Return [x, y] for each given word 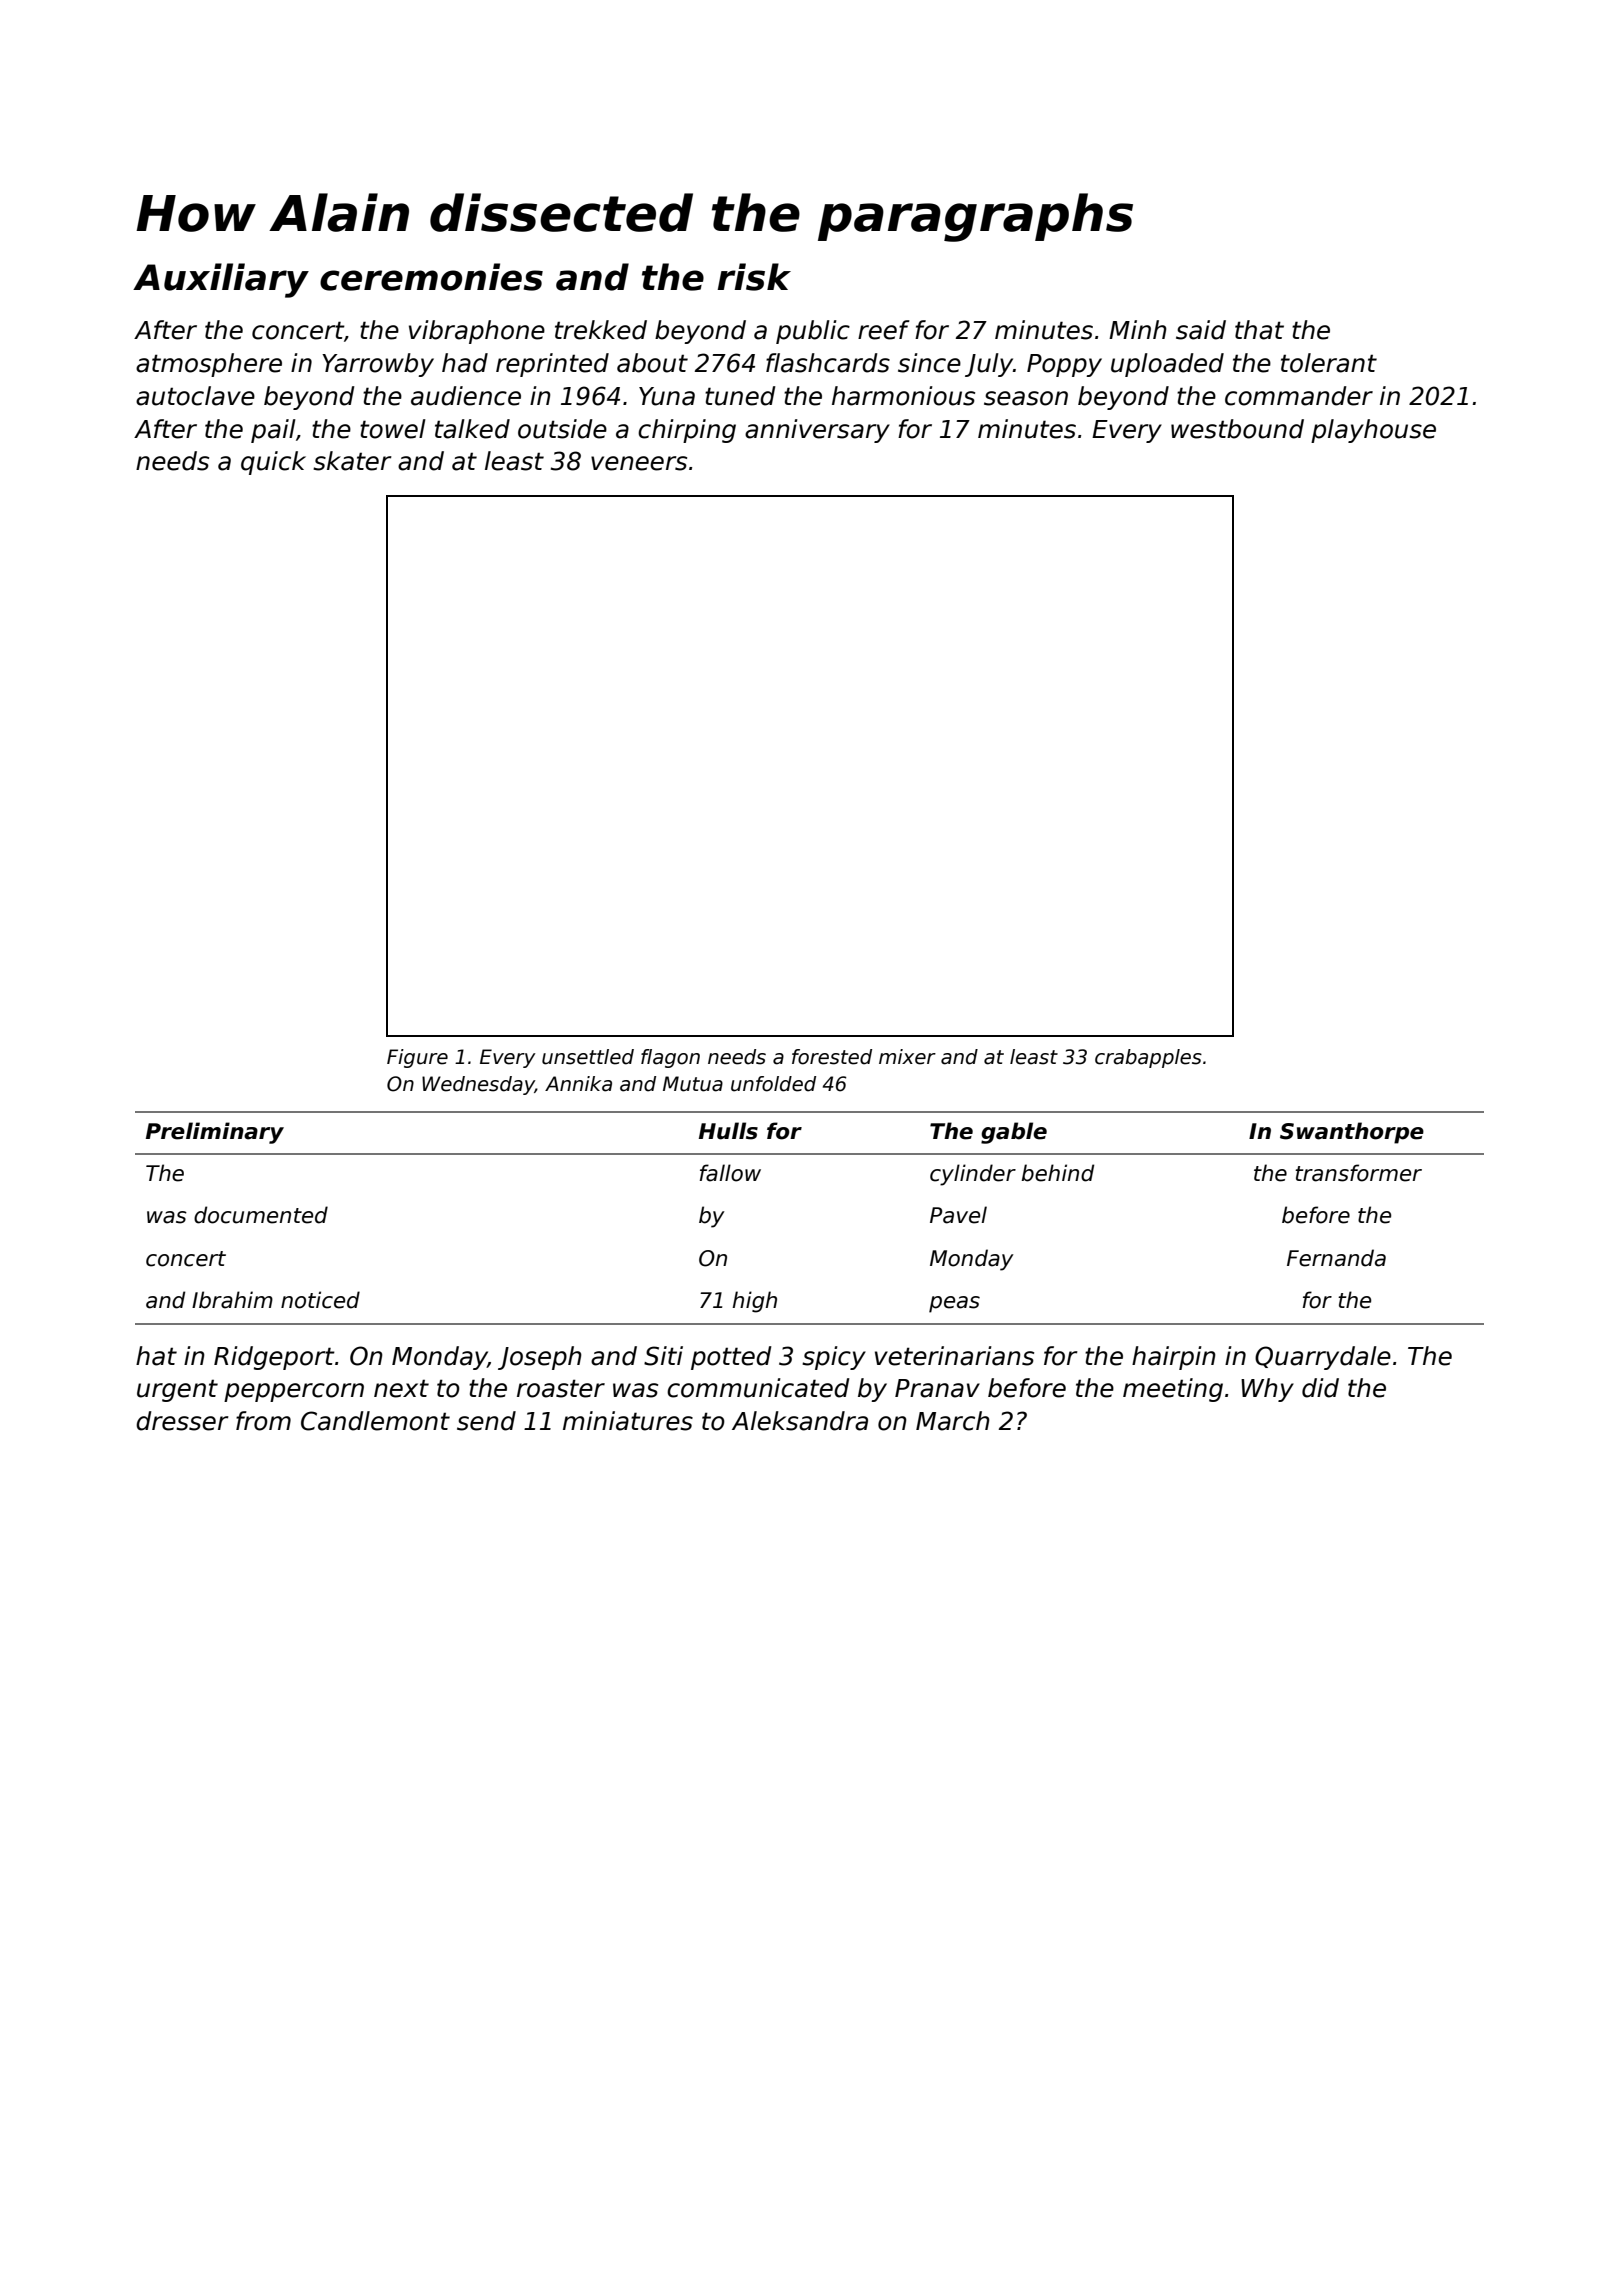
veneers [639, 463]
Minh [1138, 329]
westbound [1237, 429]
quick [273, 463]
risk [754, 277]
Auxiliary [221, 280]
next [401, 1388]
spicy [834, 1358]
